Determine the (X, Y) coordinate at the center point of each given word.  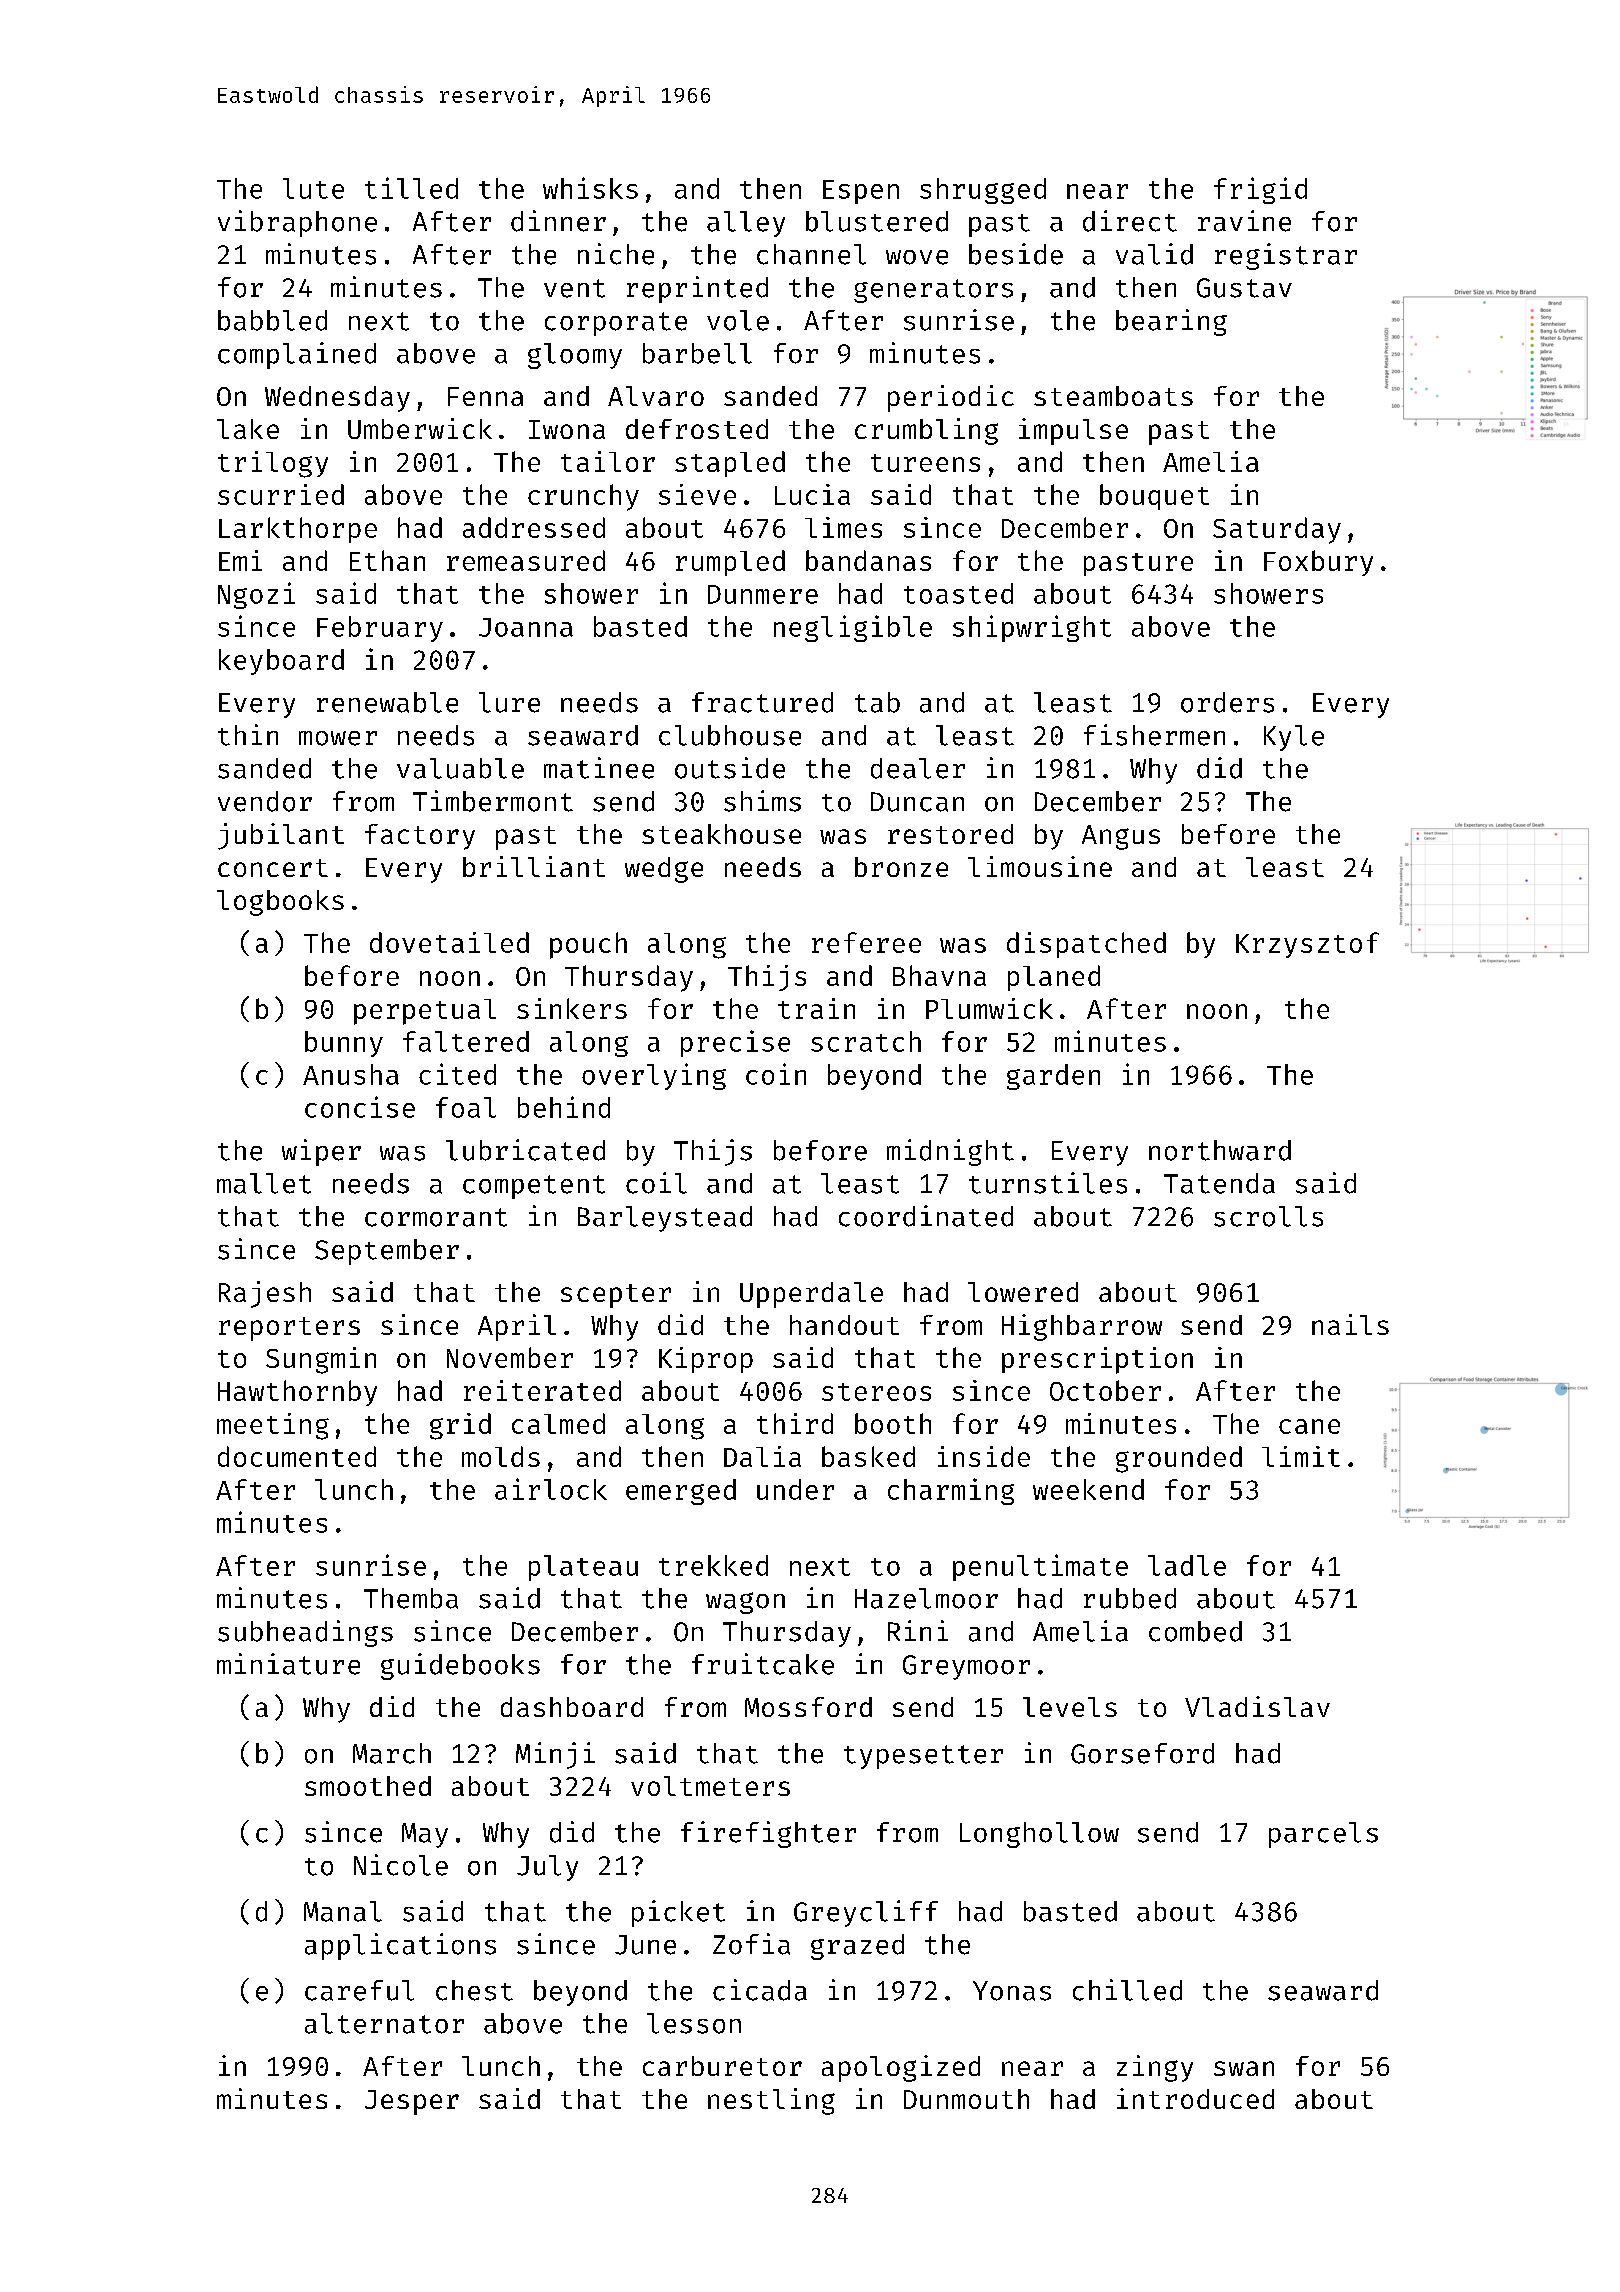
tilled (411, 188)
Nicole (401, 1865)
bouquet (1154, 497)
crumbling (926, 431)
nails (1350, 1324)
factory (420, 837)
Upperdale (811, 1295)
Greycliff (866, 1913)
